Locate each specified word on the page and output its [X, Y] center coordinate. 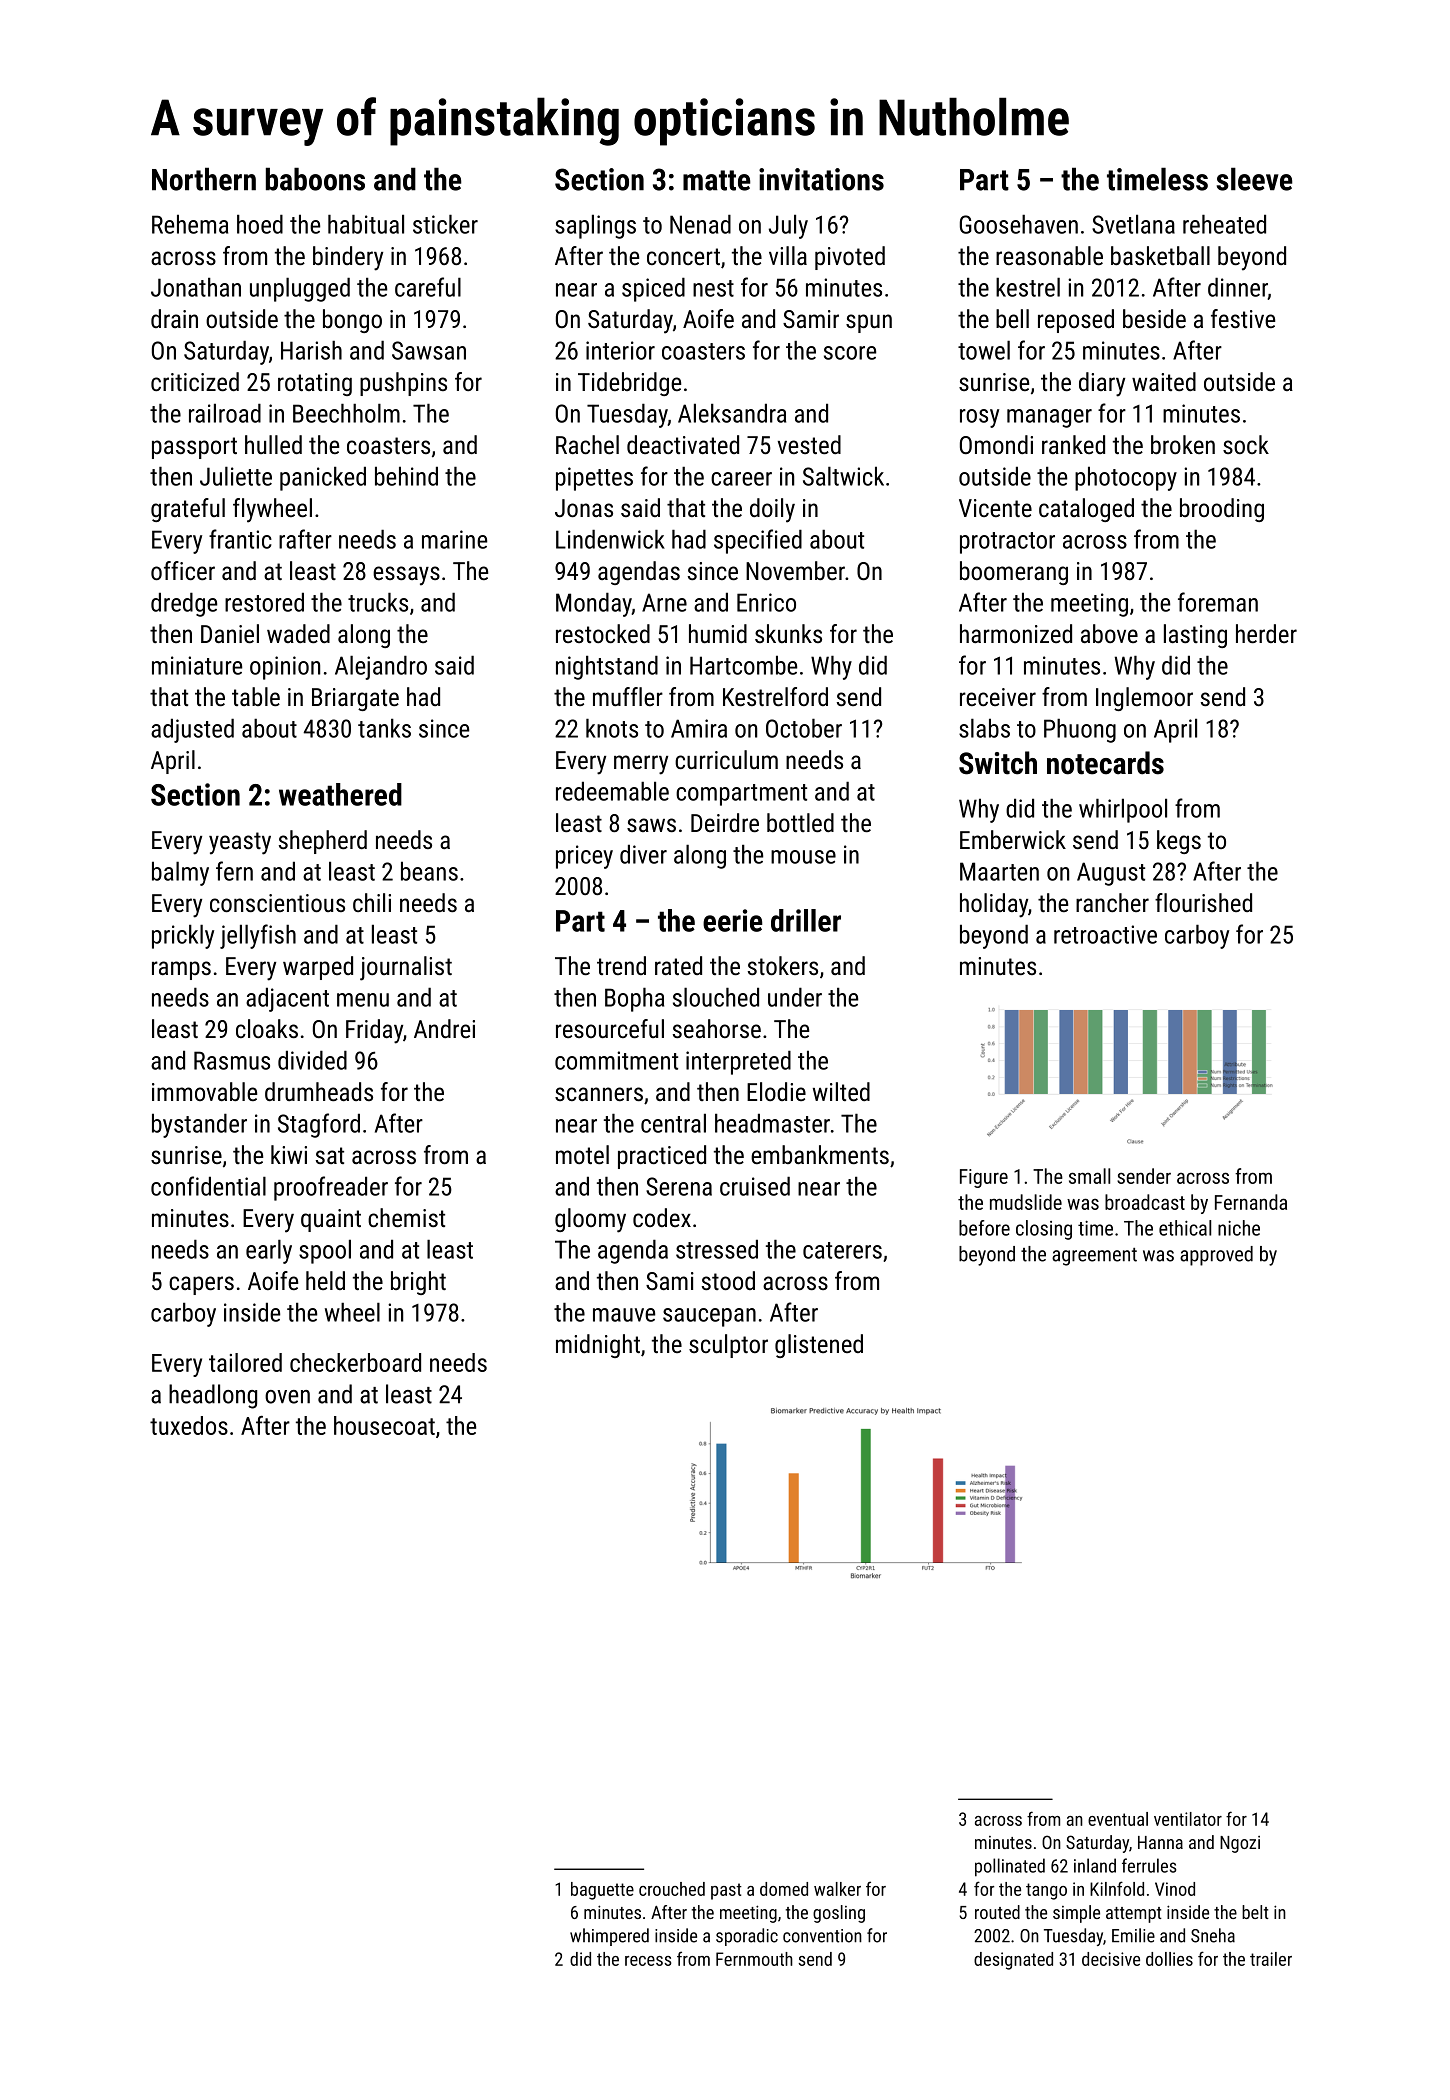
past [726, 1891]
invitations [821, 179]
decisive [1111, 1959]
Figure [984, 1178]
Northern [204, 179]
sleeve [1255, 179]
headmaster [772, 1123]
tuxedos [189, 1425]
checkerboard [355, 1362]
